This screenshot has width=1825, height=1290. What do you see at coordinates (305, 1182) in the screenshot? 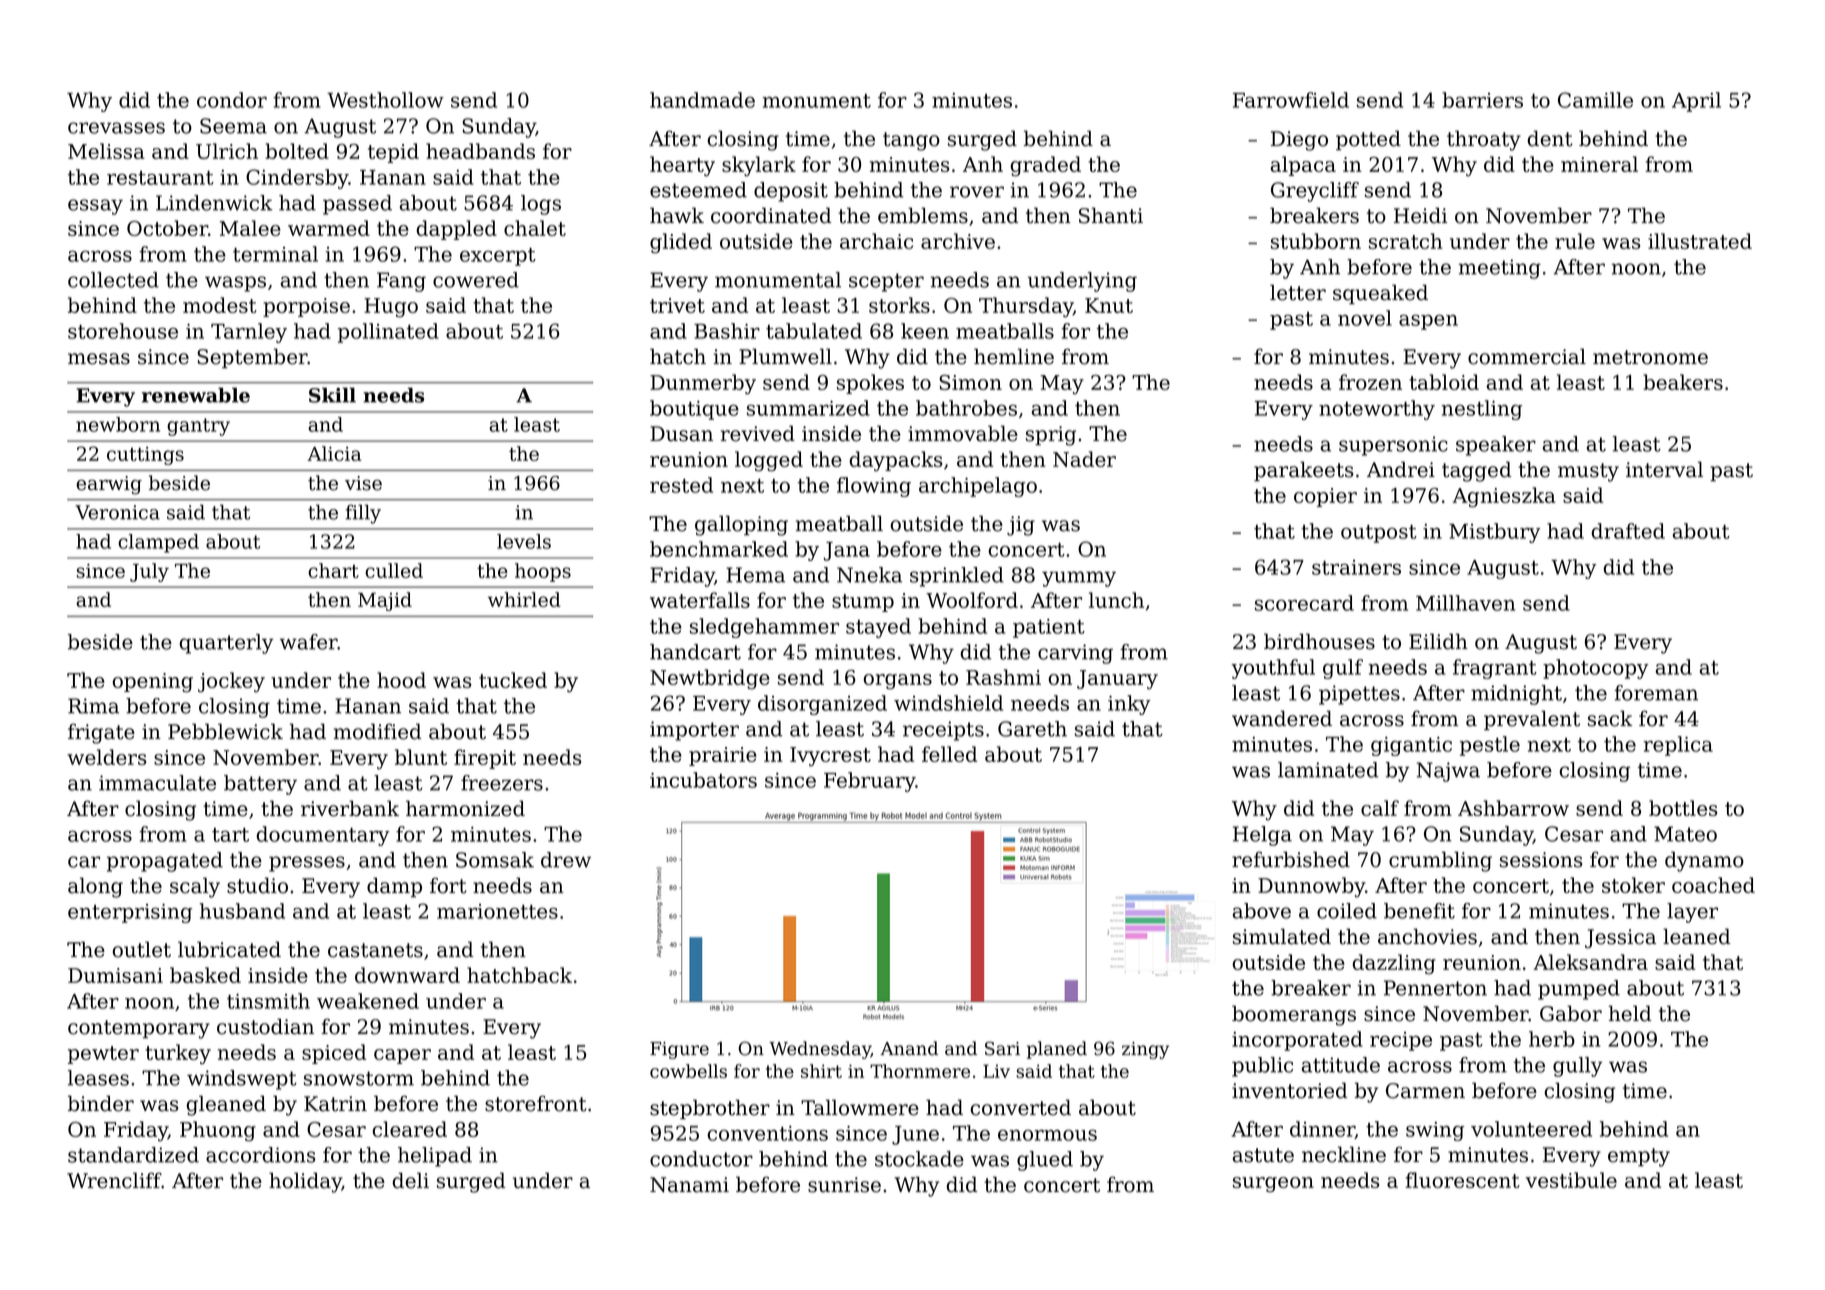
I see `holiday` at bounding box center [305, 1182].
